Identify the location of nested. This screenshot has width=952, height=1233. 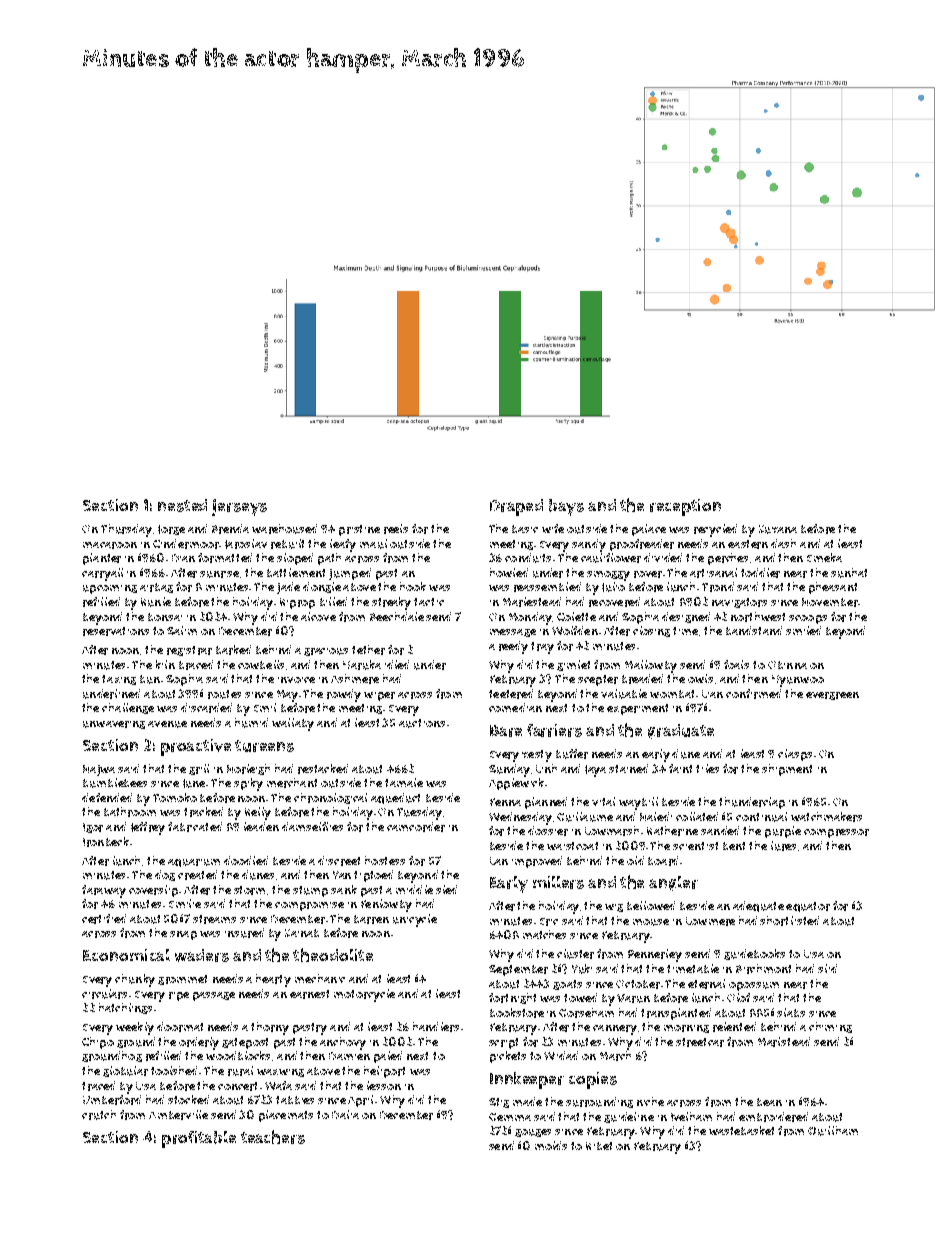
(182, 505).
